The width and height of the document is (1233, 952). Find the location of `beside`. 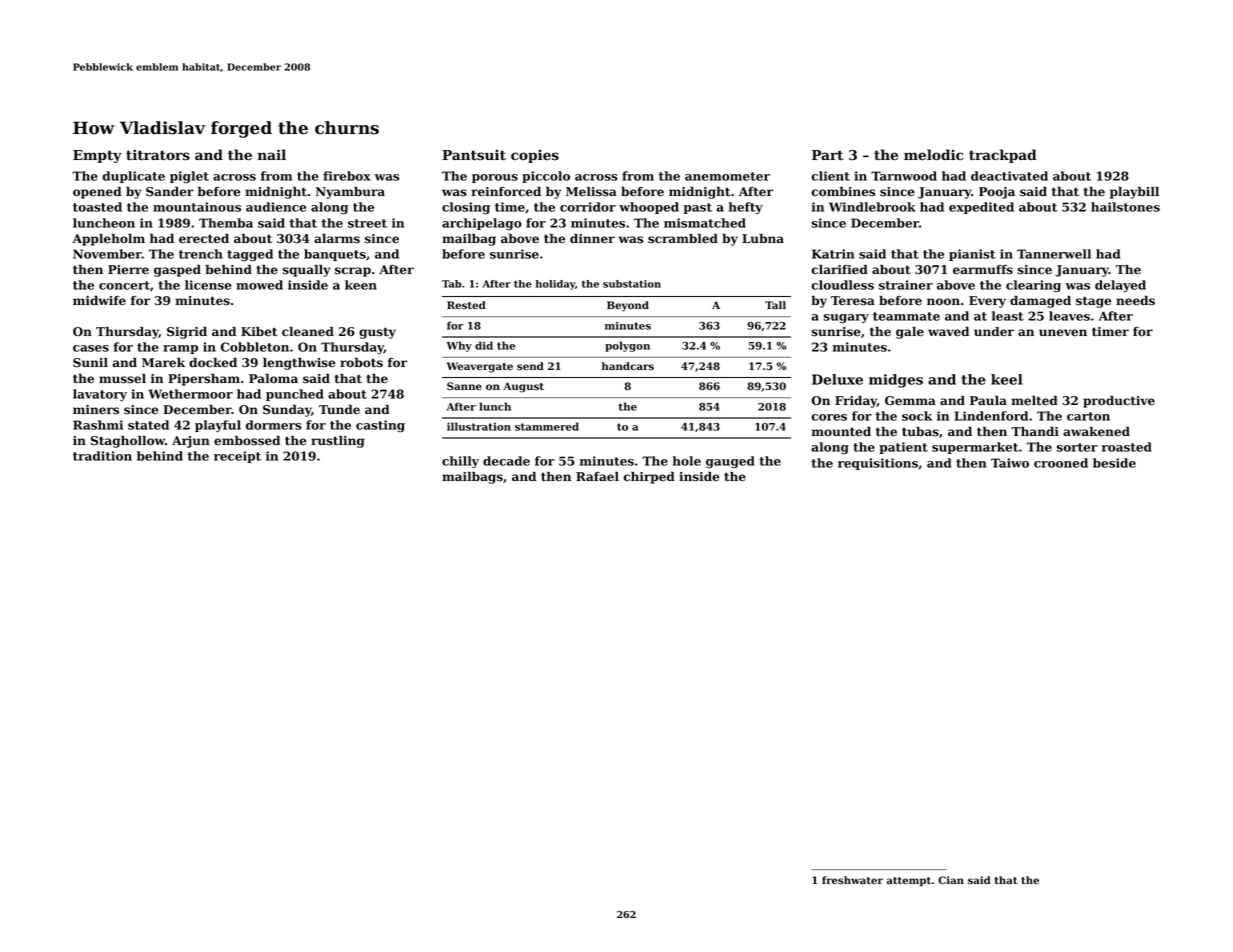

beside is located at coordinates (1114, 463).
